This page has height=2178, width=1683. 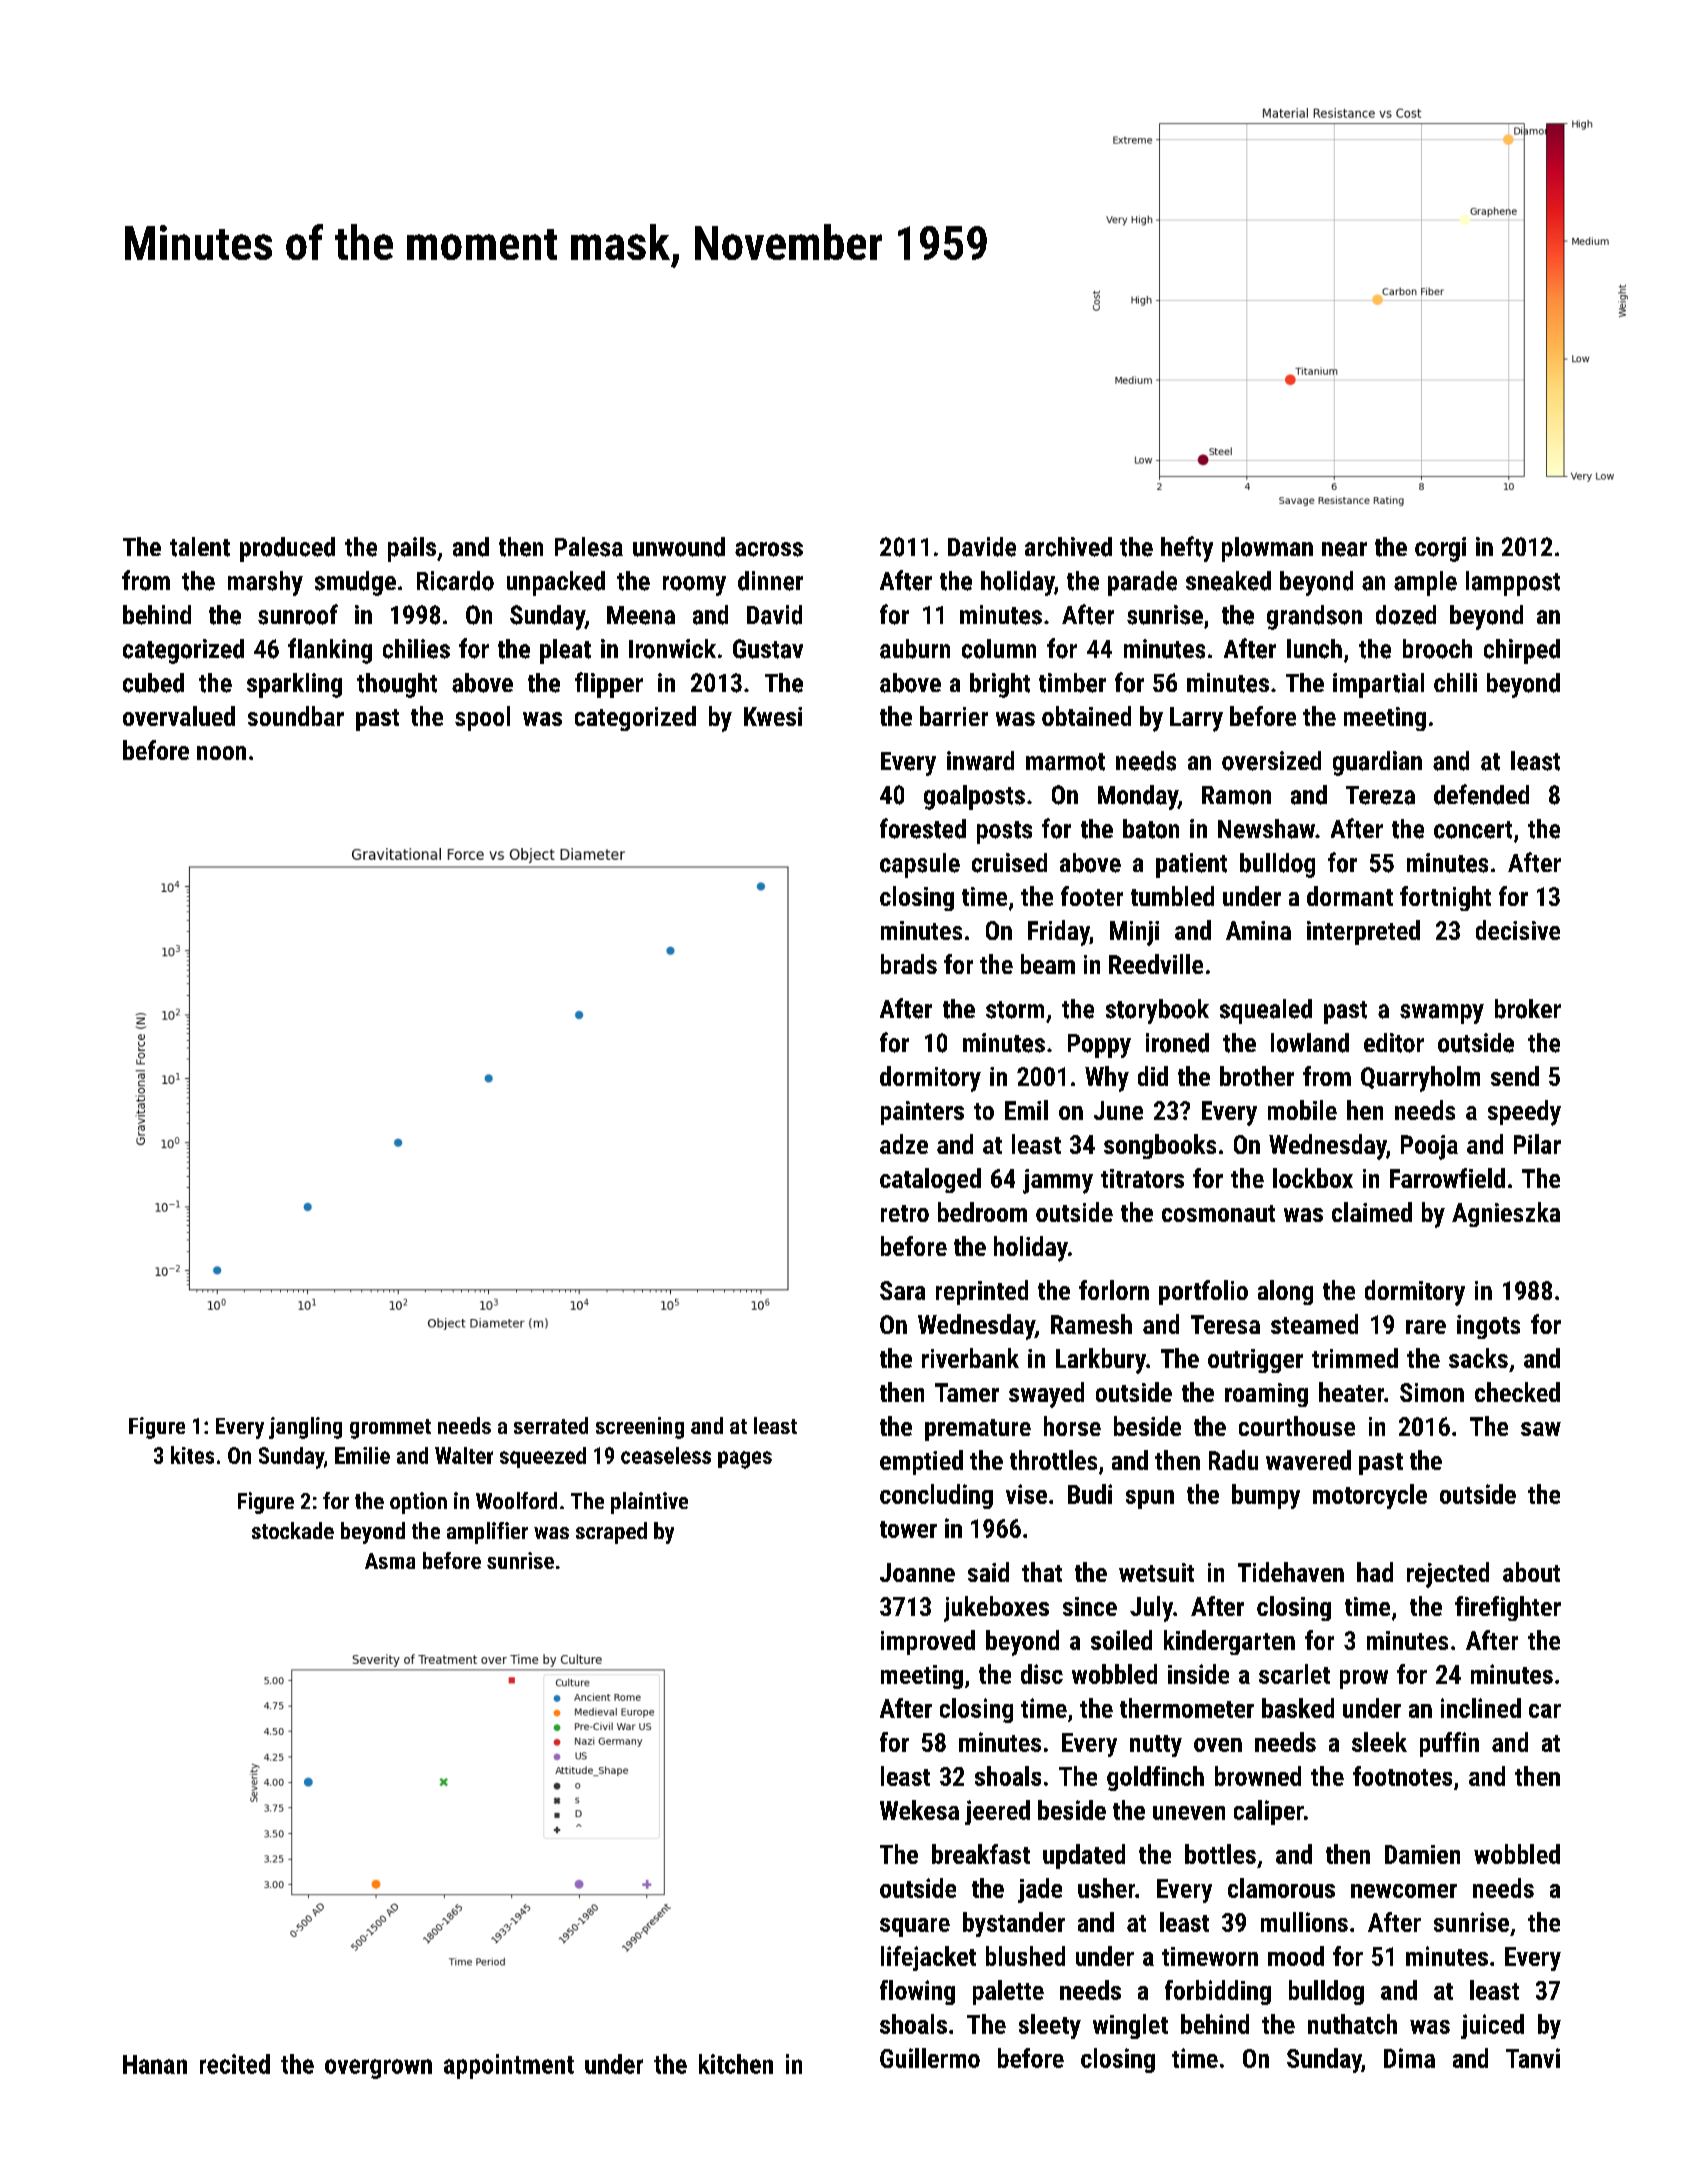 I want to click on Sara, so click(x=902, y=1290).
